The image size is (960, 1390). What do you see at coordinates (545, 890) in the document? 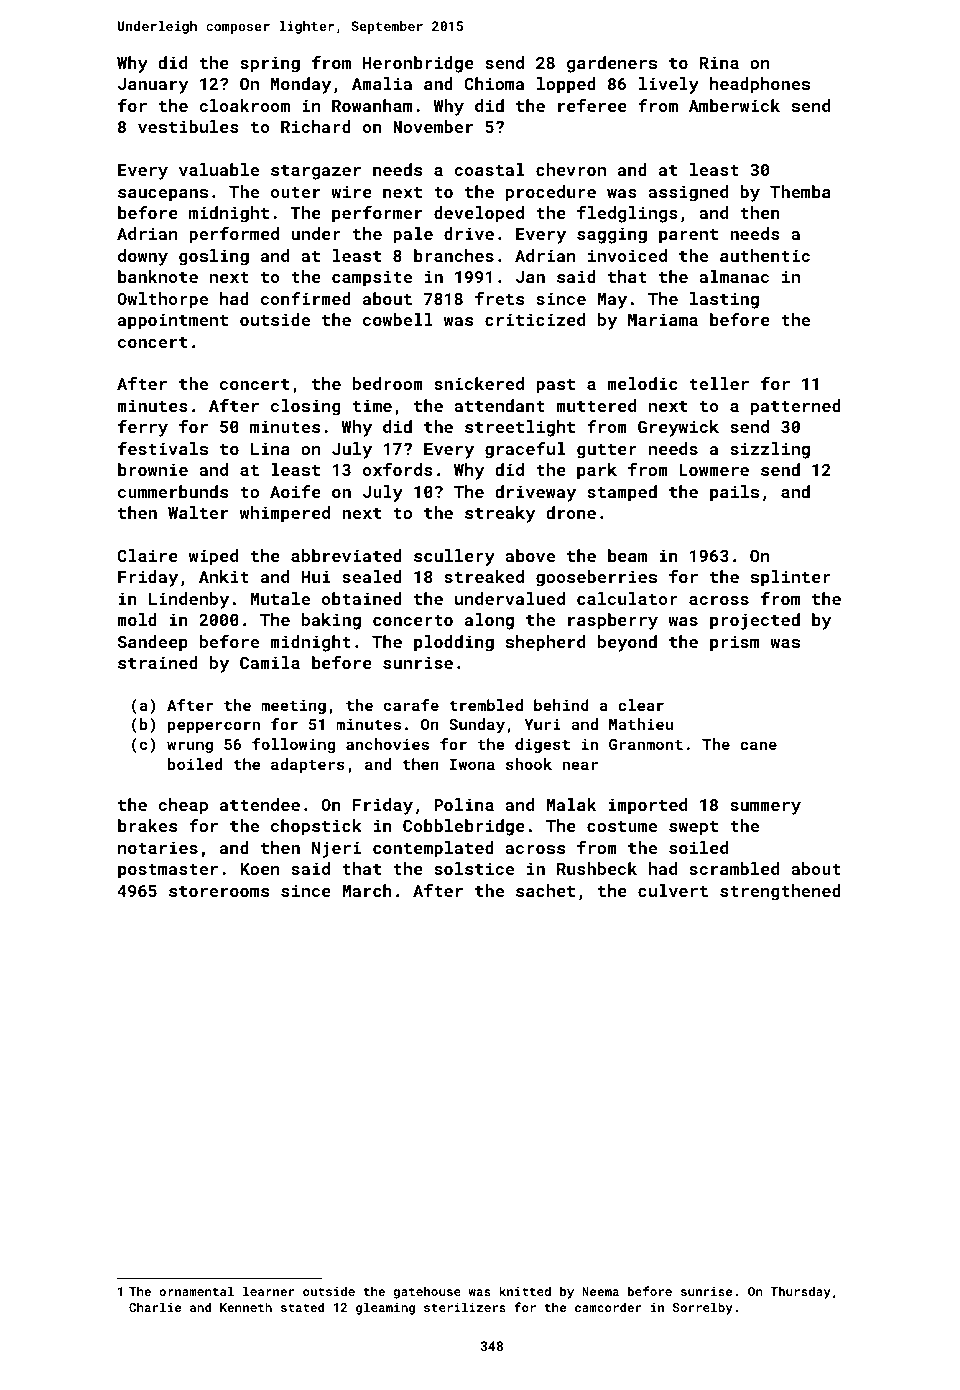
I see `sachet` at bounding box center [545, 890].
